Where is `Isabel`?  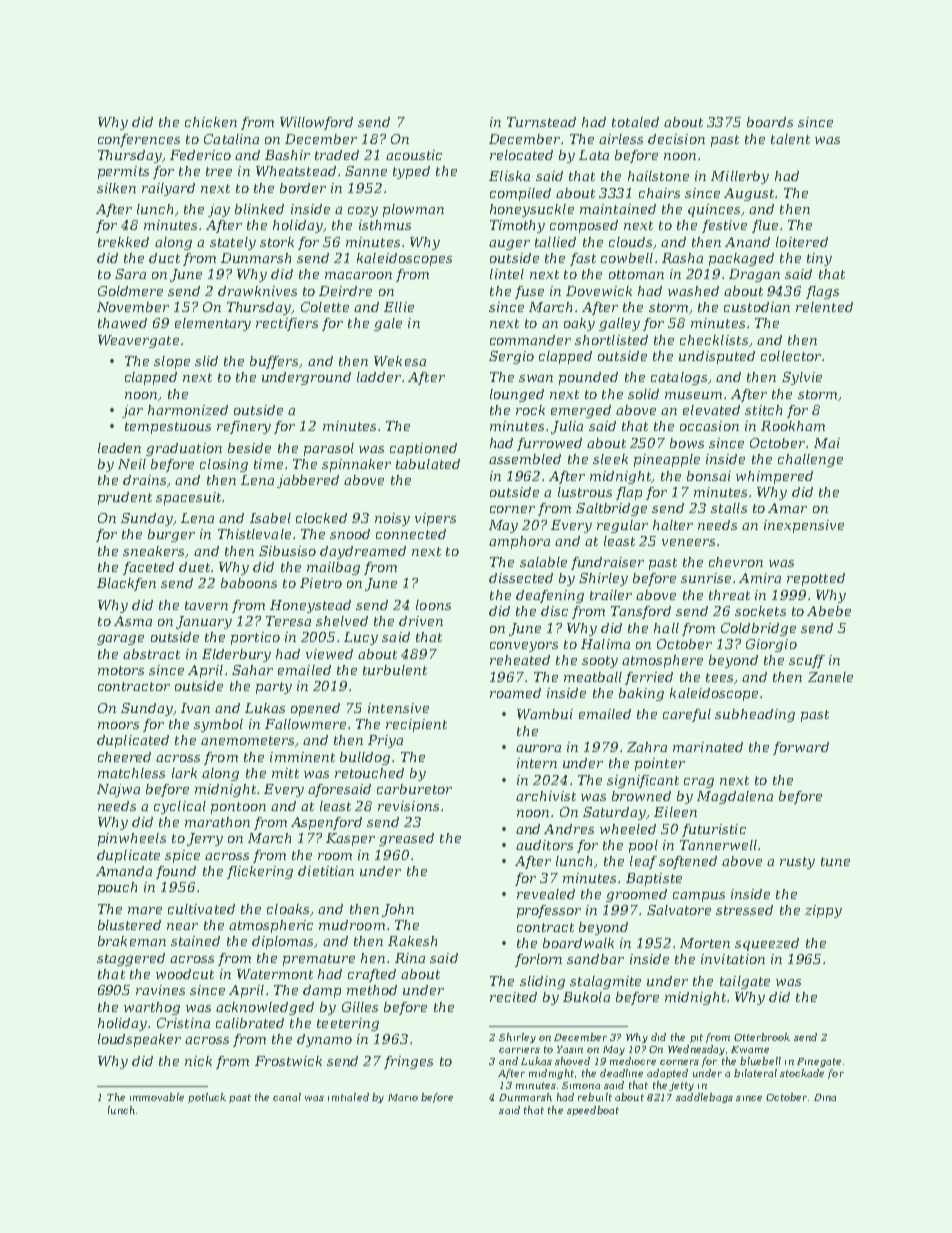
Isabel is located at coordinates (270, 518).
